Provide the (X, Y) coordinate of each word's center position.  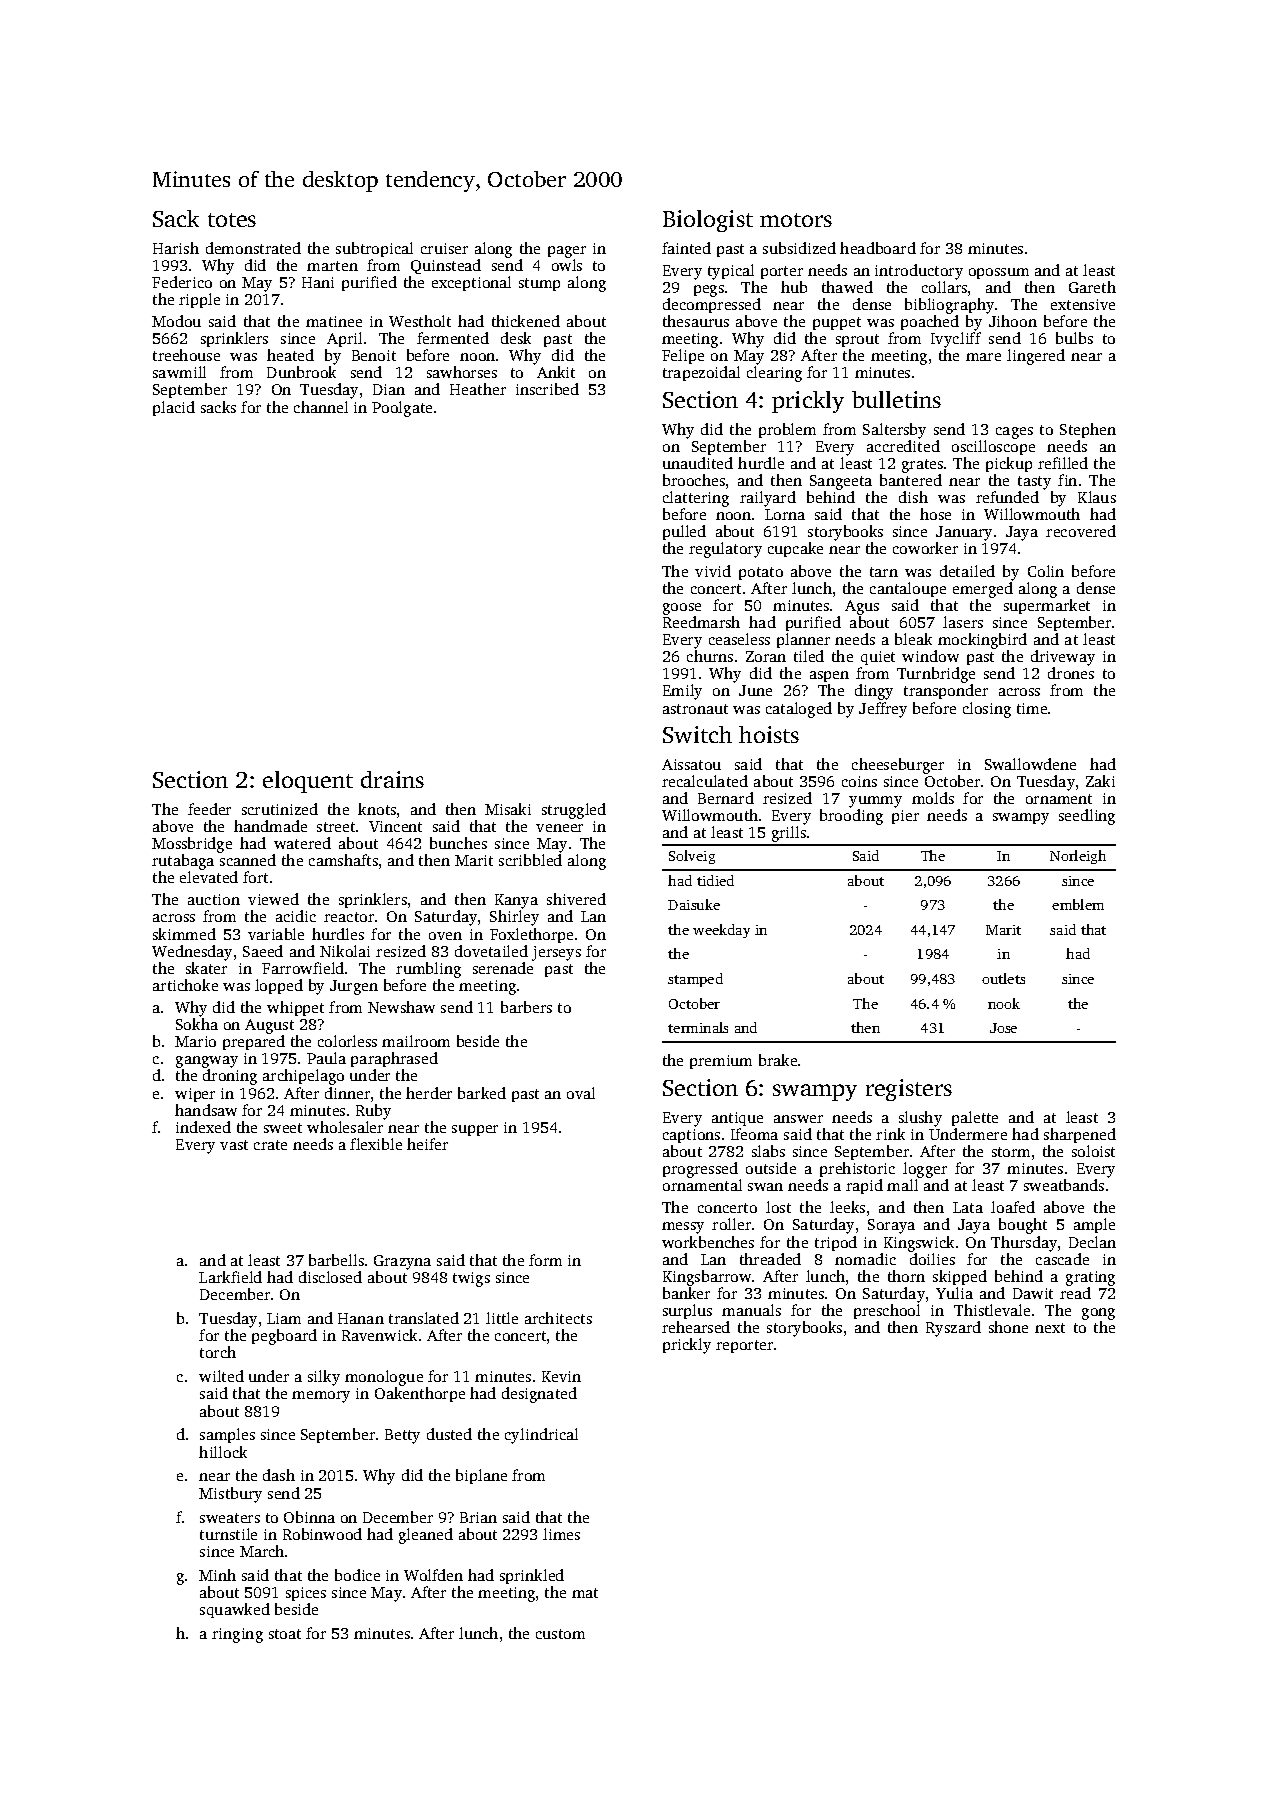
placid (174, 408)
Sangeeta (841, 482)
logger (925, 1170)
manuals (751, 1310)
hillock (223, 1452)
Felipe (683, 356)
